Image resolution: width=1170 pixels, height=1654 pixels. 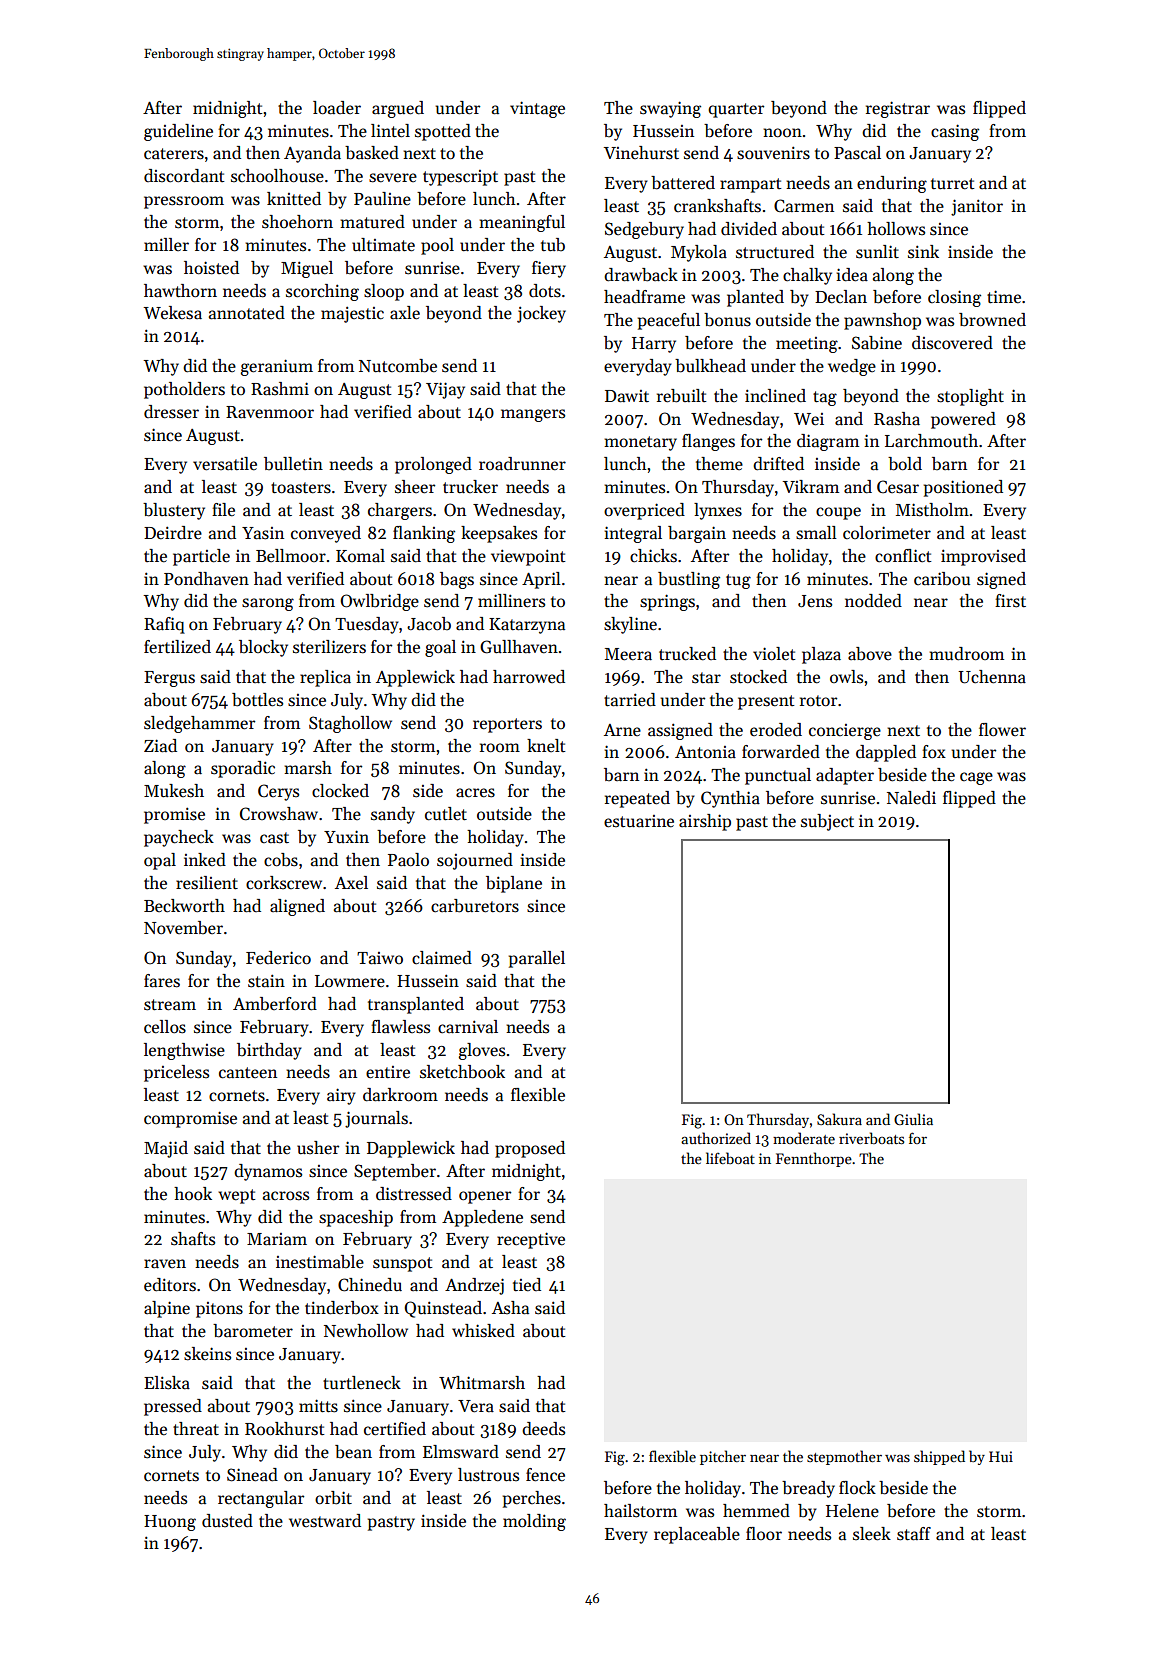 I want to click on Tuesday, so click(x=367, y=625).
